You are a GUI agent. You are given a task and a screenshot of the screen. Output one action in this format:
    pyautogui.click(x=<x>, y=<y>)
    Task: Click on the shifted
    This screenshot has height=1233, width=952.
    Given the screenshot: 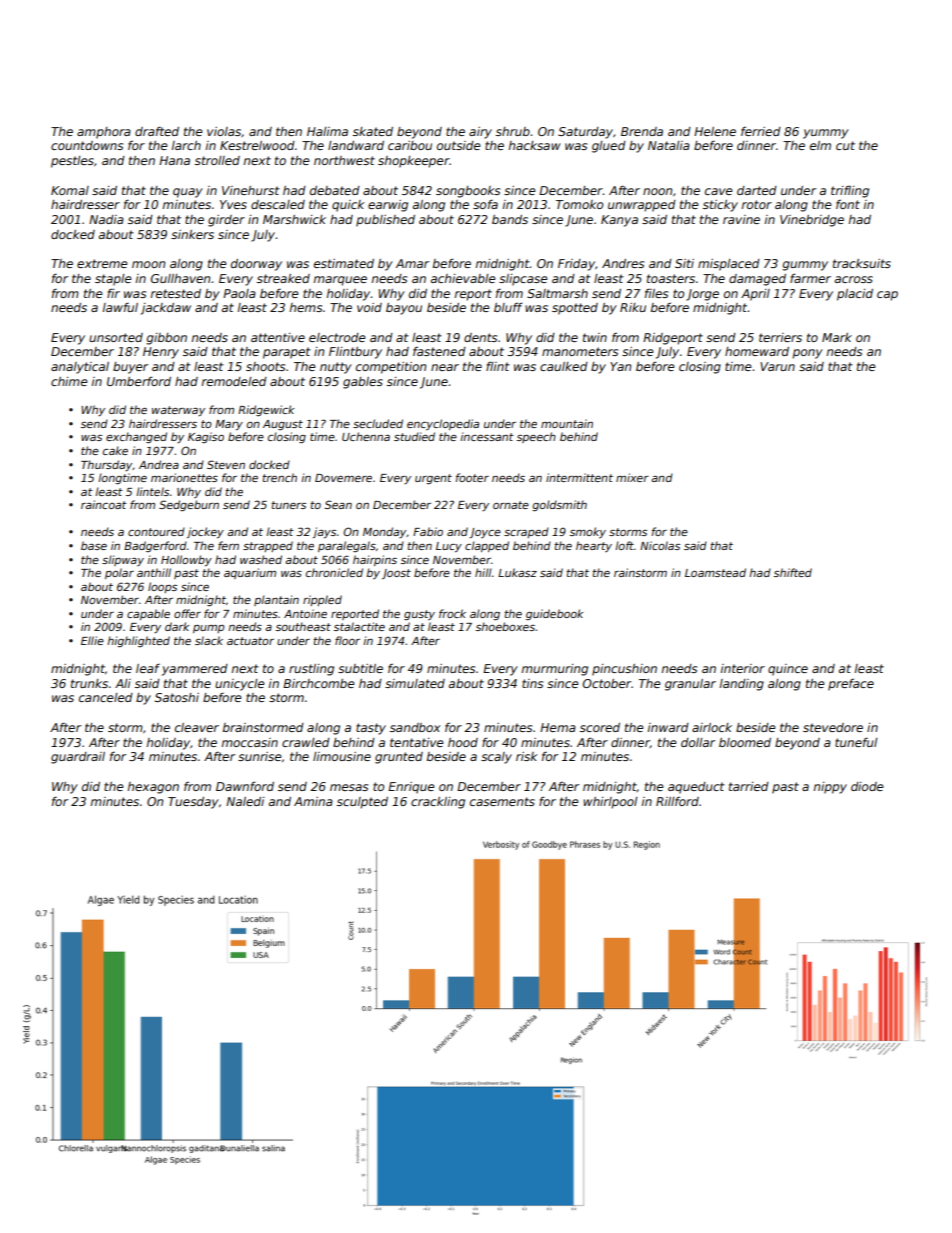 What is the action you would take?
    pyautogui.click(x=793, y=572)
